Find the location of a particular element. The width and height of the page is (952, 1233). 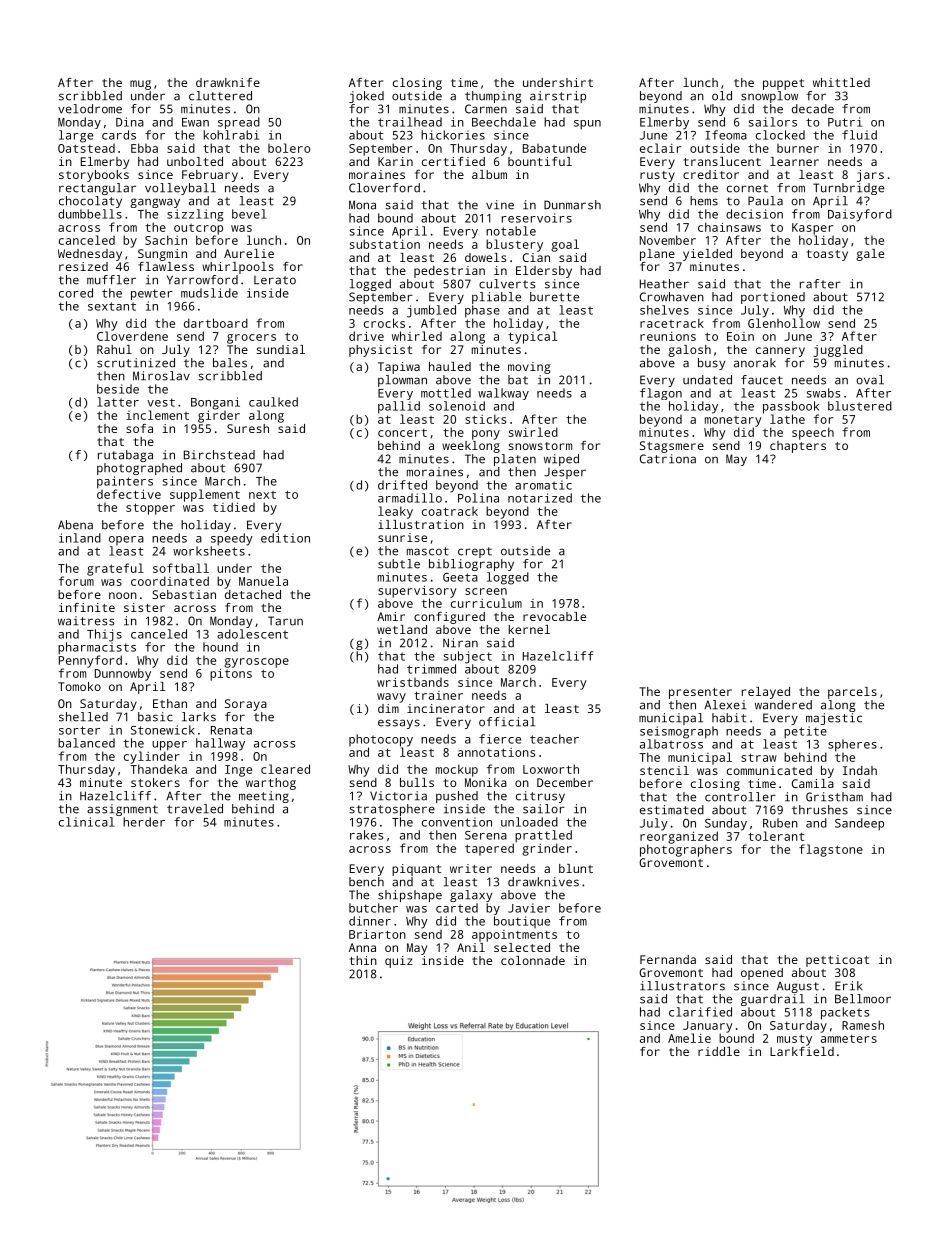

Anna is located at coordinates (362, 947).
